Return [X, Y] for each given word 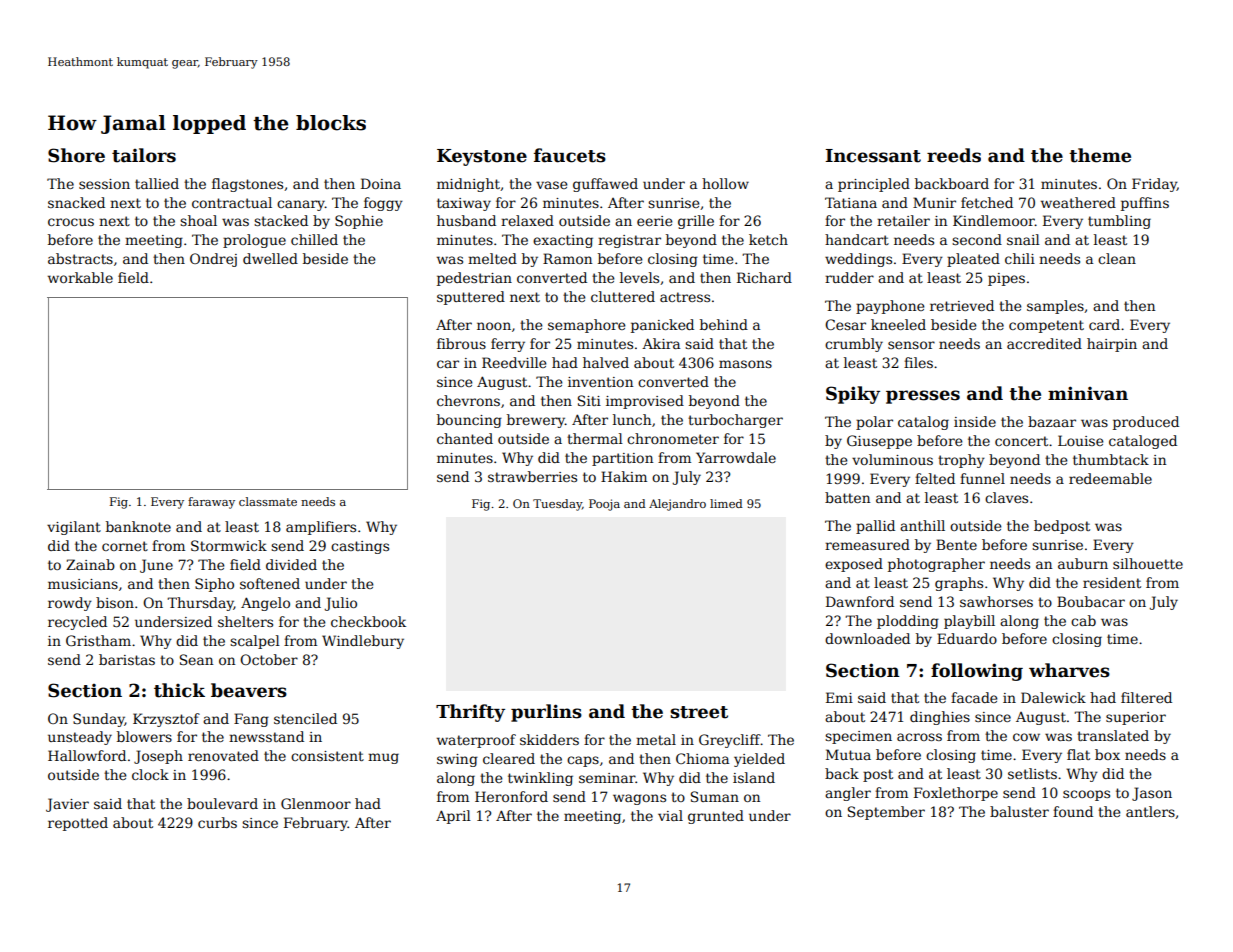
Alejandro [677, 505]
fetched [987, 202]
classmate [268, 501]
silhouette [1148, 563]
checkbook [368, 621]
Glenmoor [316, 803]
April [453, 817]
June [156, 566]
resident [1112, 582]
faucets [570, 155]
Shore [76, 155]
